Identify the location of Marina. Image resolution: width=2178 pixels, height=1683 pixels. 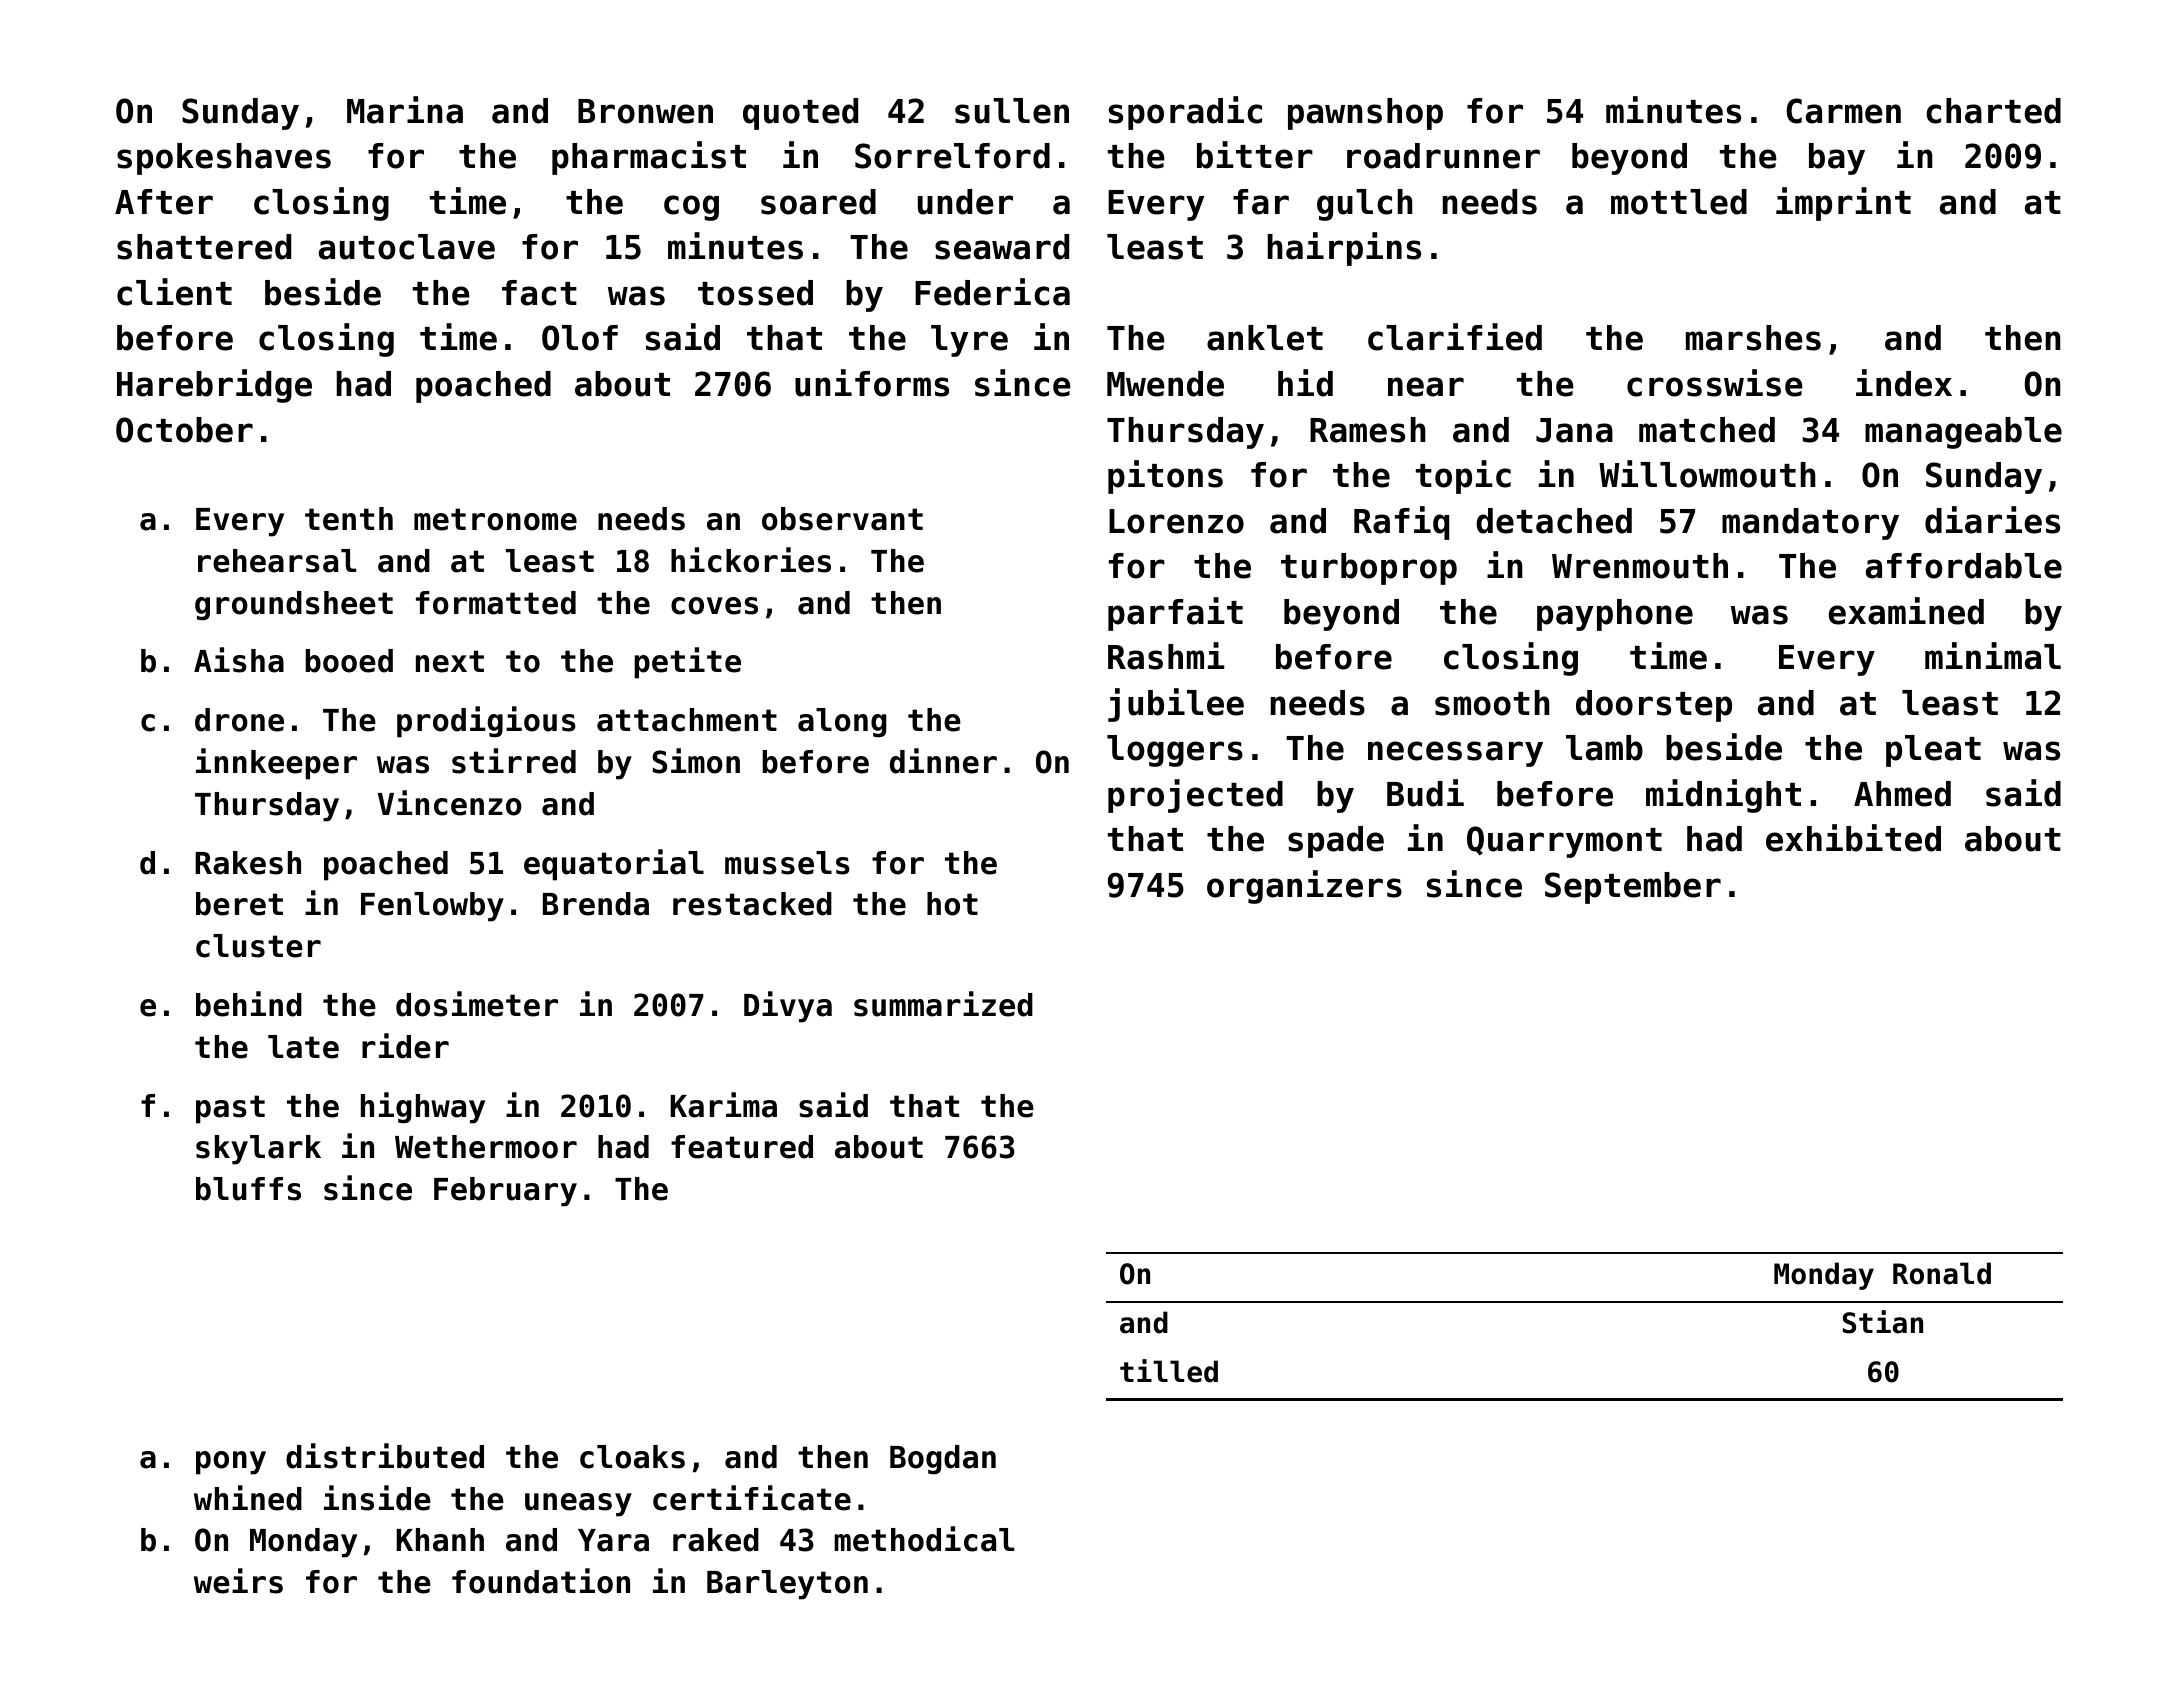
(405, 110).
